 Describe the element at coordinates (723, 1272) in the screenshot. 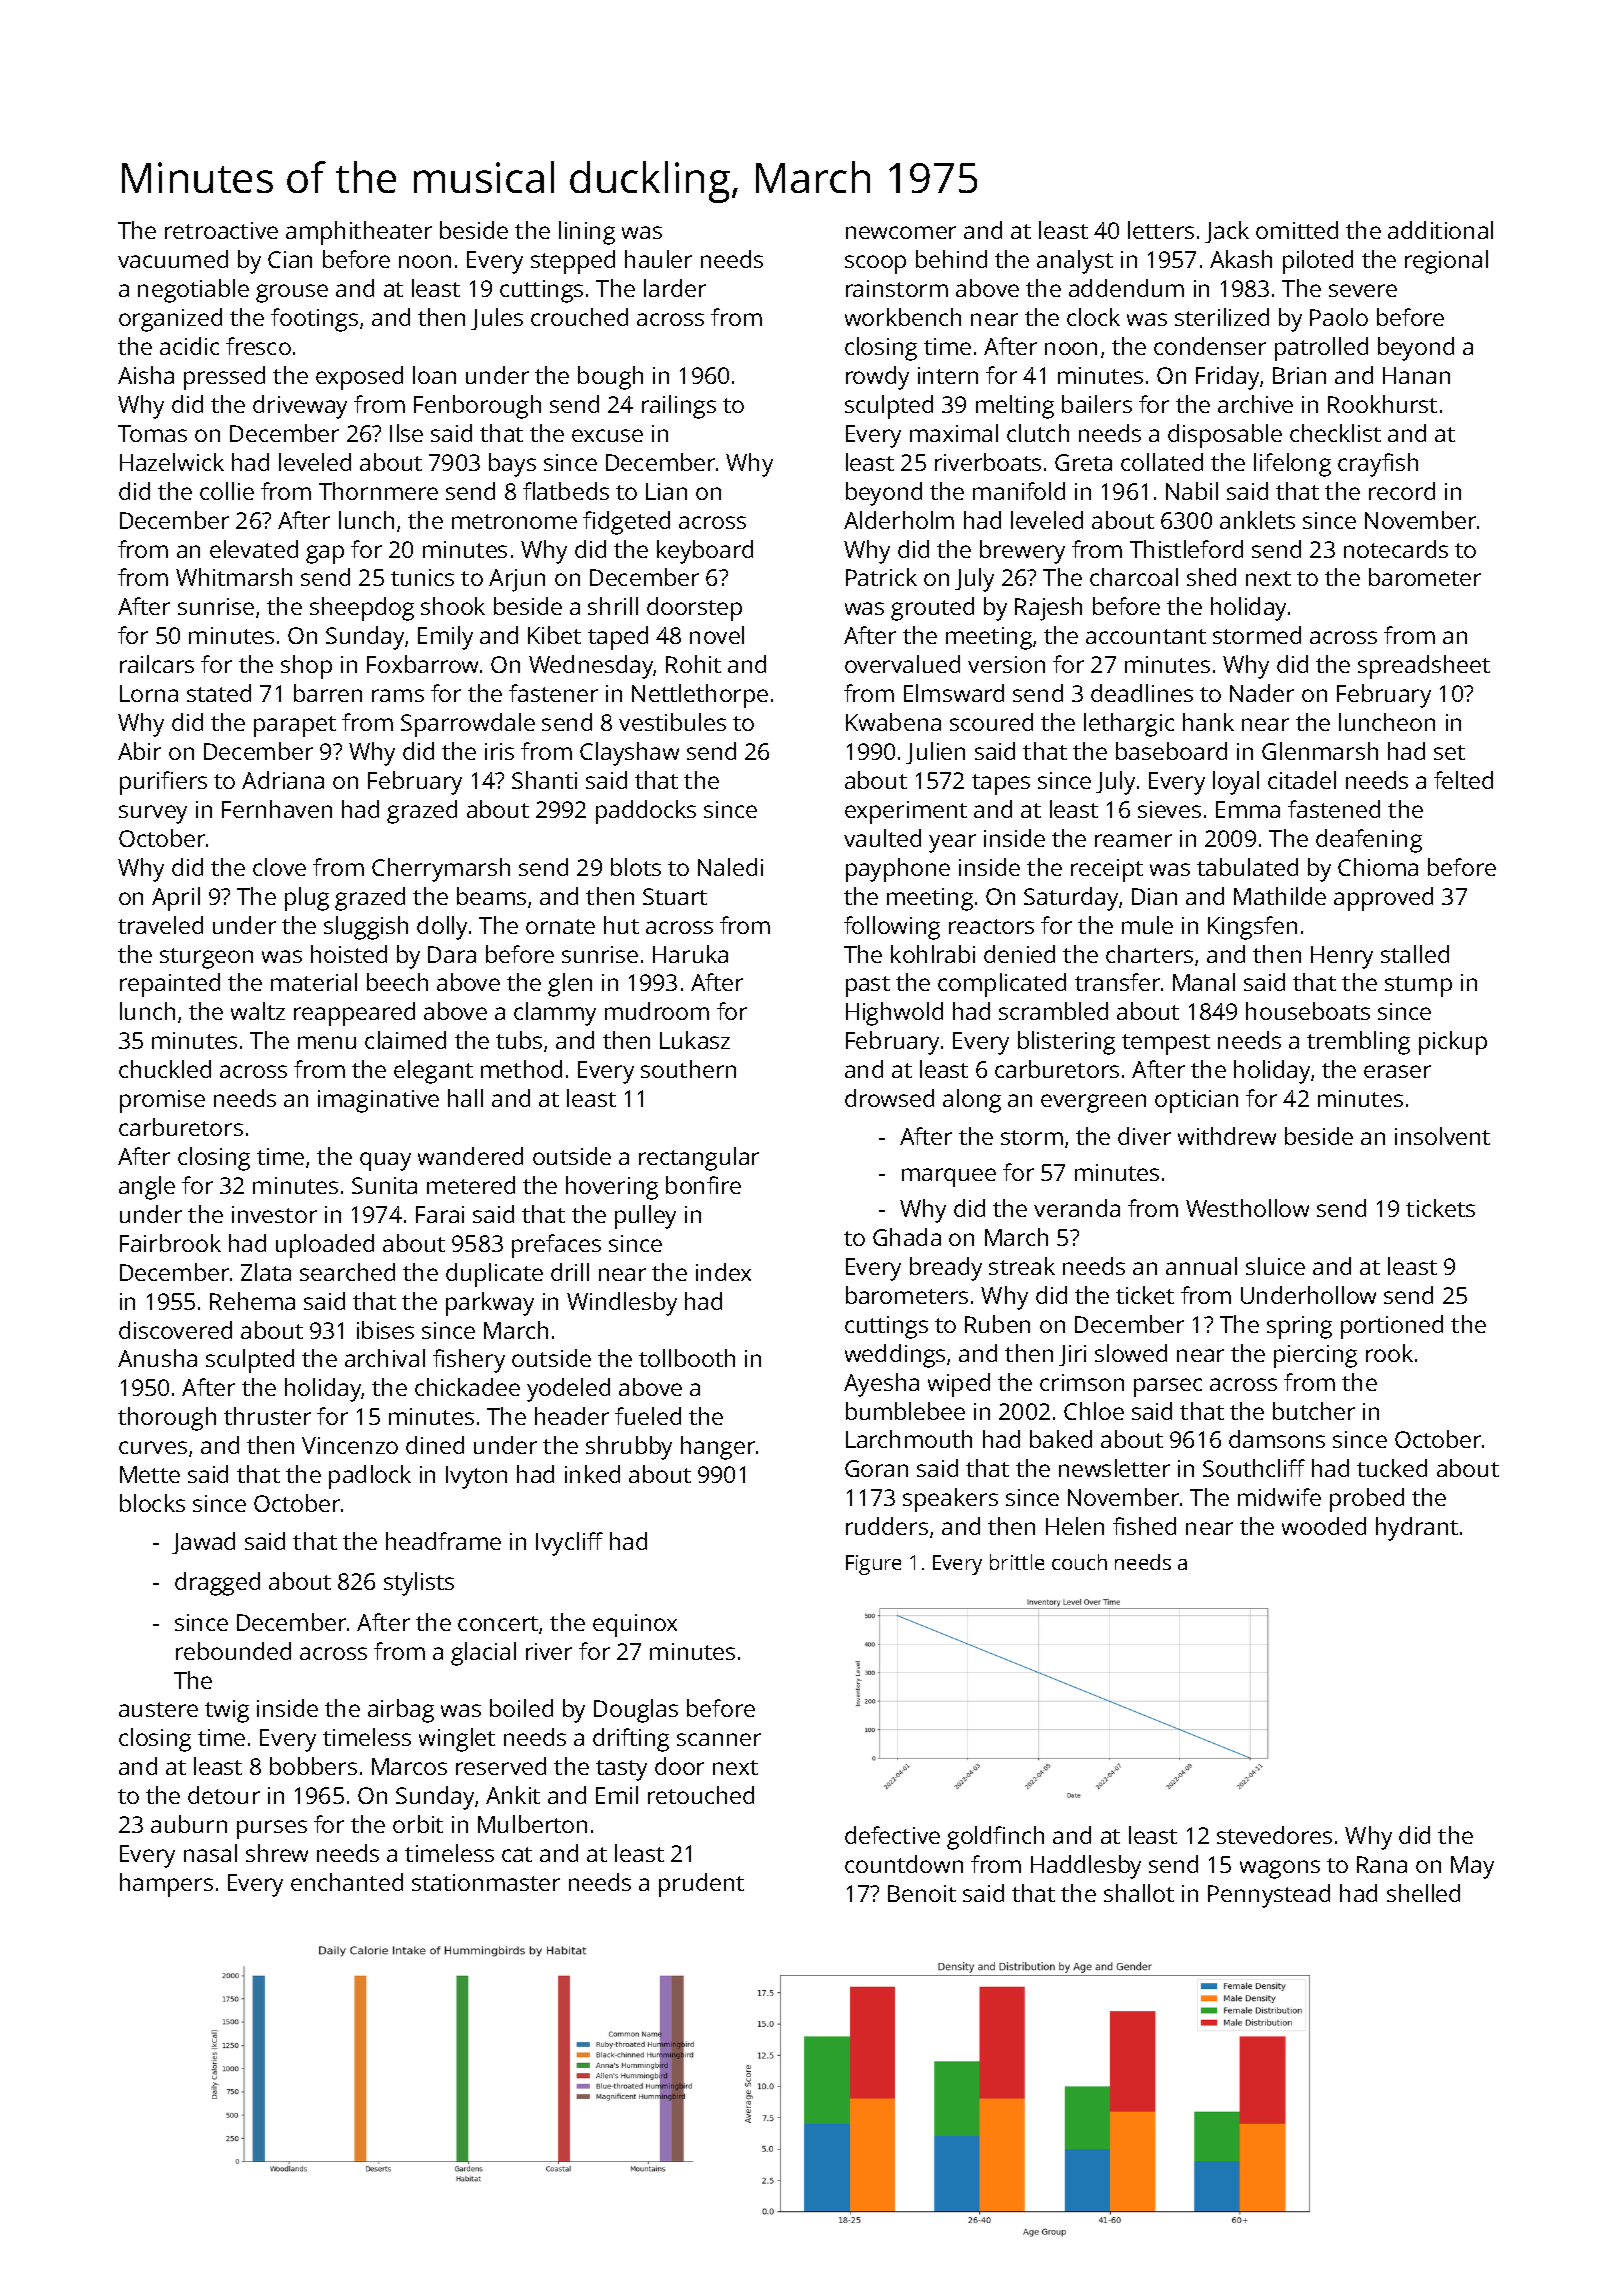

I see `index` at that location.
